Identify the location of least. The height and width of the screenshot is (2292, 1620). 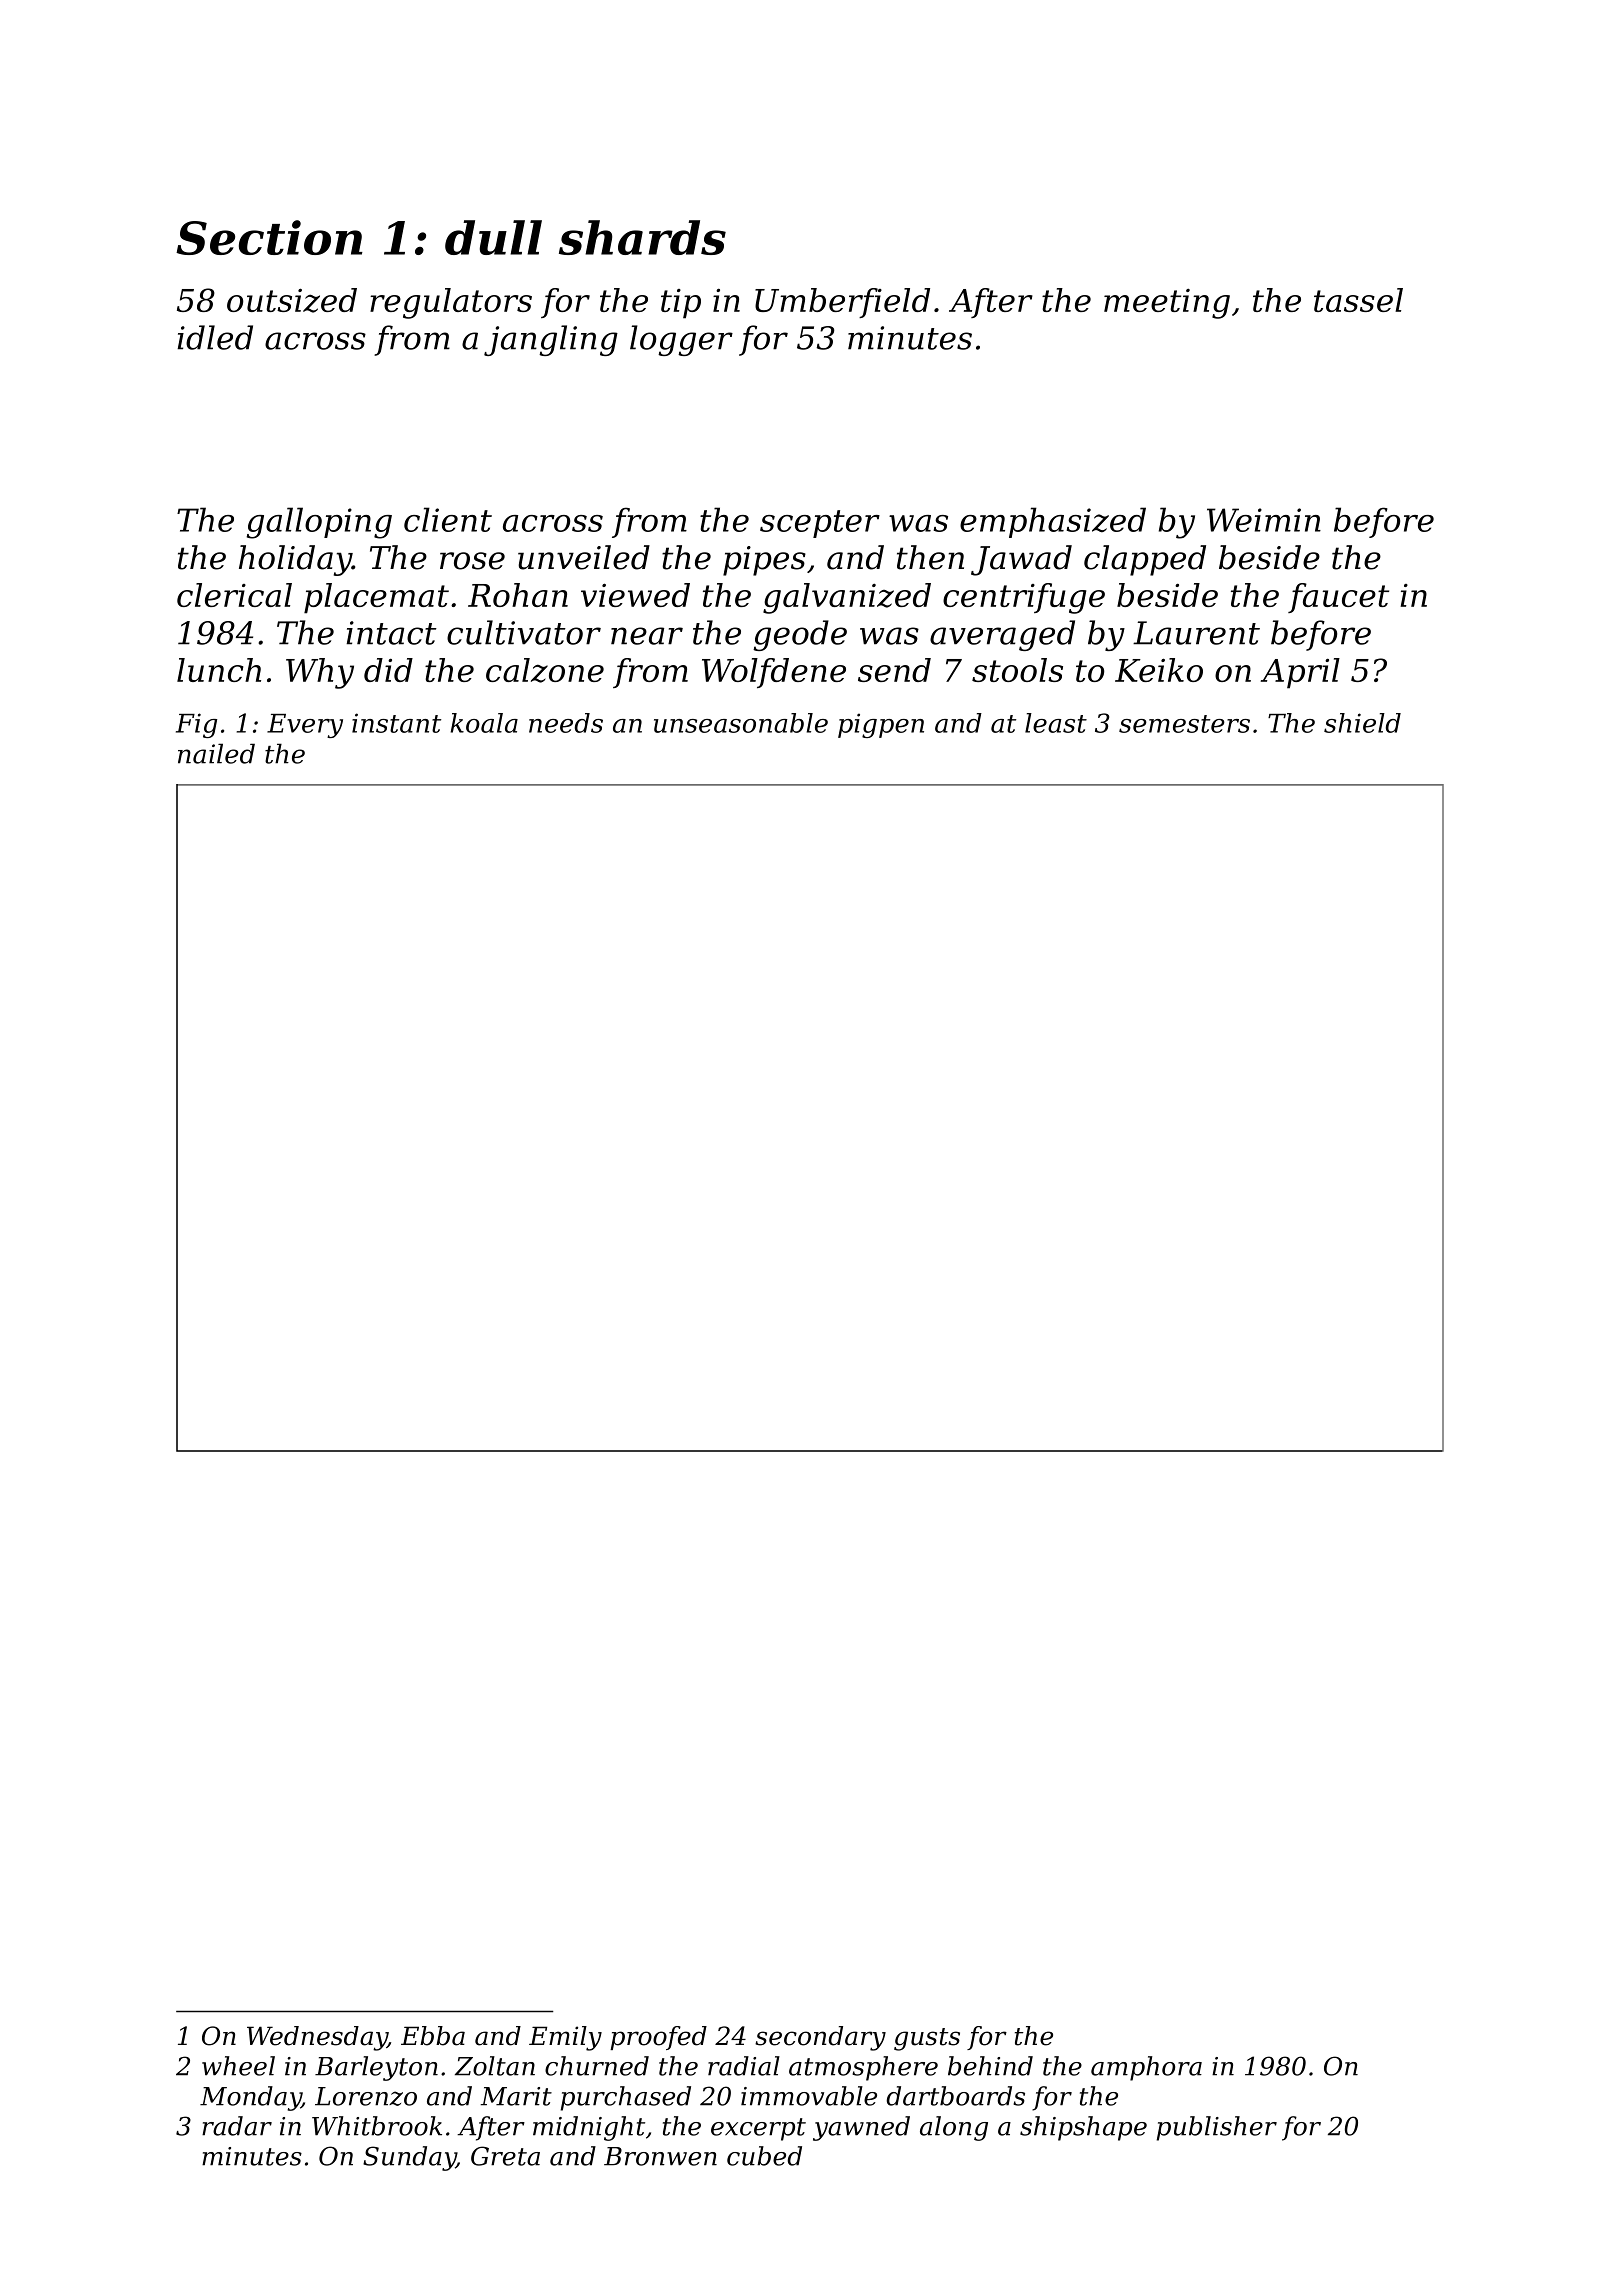
(1056, 723).
